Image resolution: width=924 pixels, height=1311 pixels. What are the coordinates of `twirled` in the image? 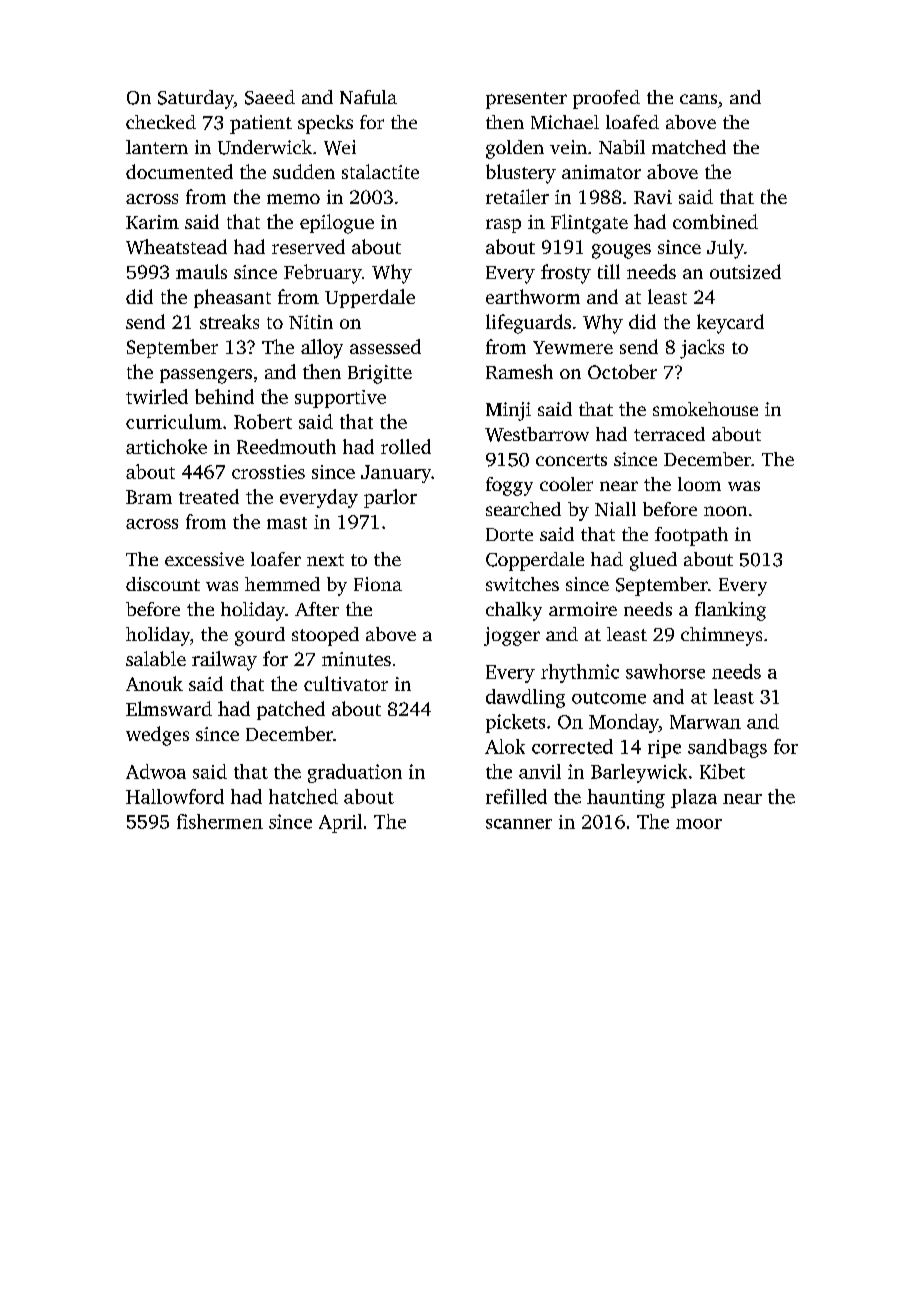 It's located at (157, 396).
